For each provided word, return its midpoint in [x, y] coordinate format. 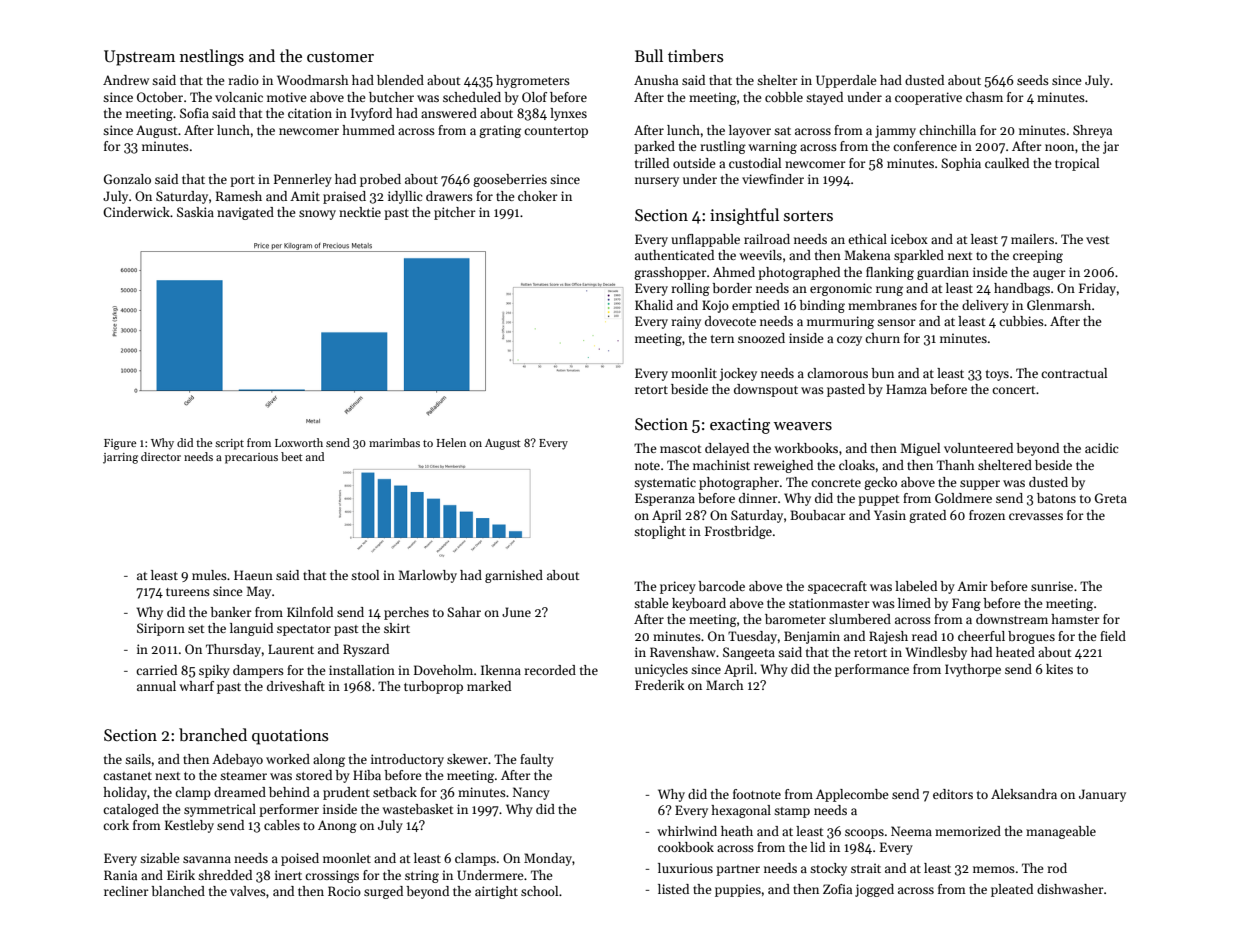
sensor [896, 322]
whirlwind [687, 831]
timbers [695, 56]
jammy [895, 131]
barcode [721, 586]
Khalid [654, 305]
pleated [1012, 890]
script [229, 444]
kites [1059, 669]
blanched [178, 891]
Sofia [194, 113]
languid [251, 629]
